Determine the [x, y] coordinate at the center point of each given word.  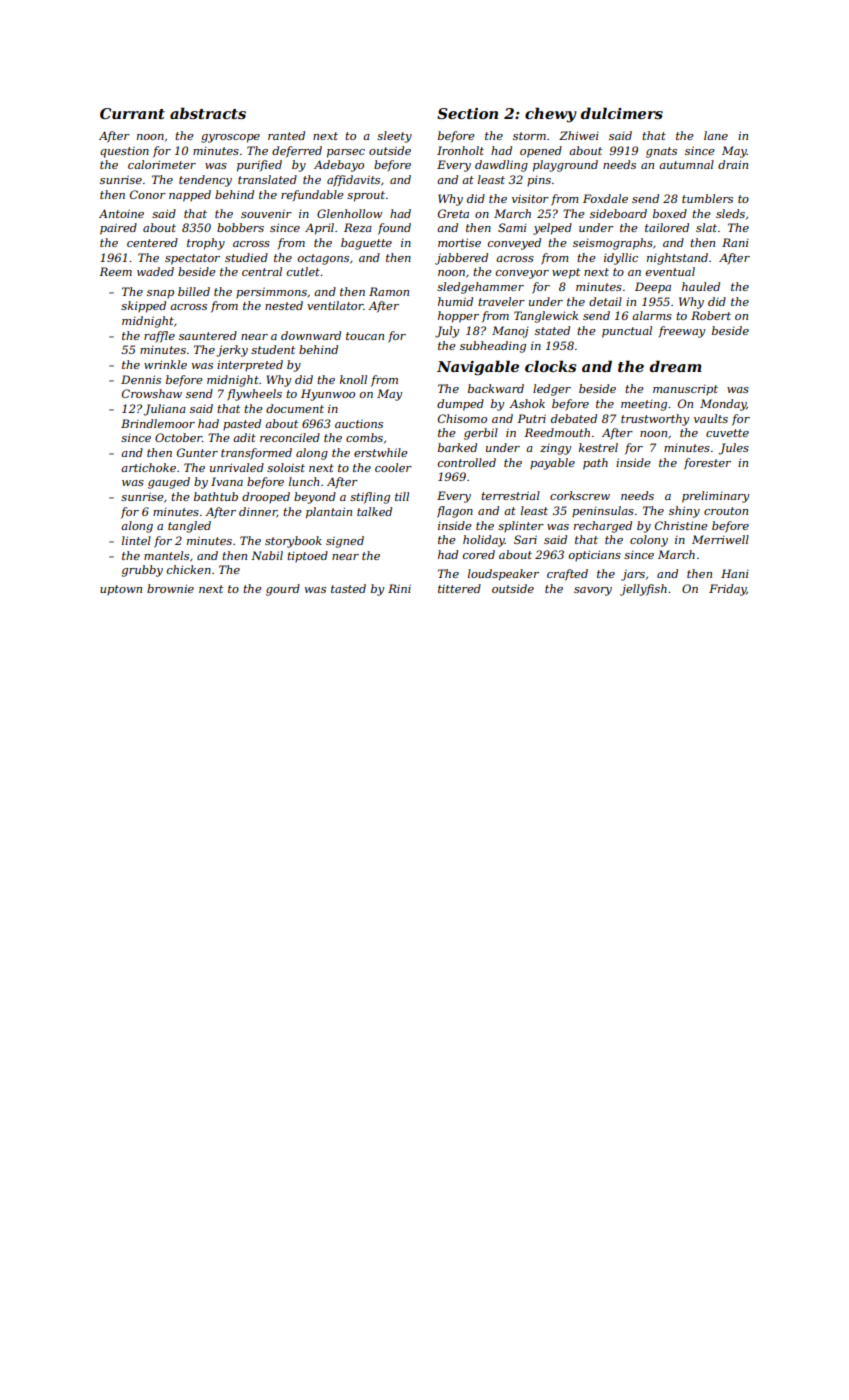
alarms [652, 315]
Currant [132, 113]
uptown [121, 590]
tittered [459, 588]
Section [467, 113]
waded [155, 271]
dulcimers [622, 113]
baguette [366, 244]
